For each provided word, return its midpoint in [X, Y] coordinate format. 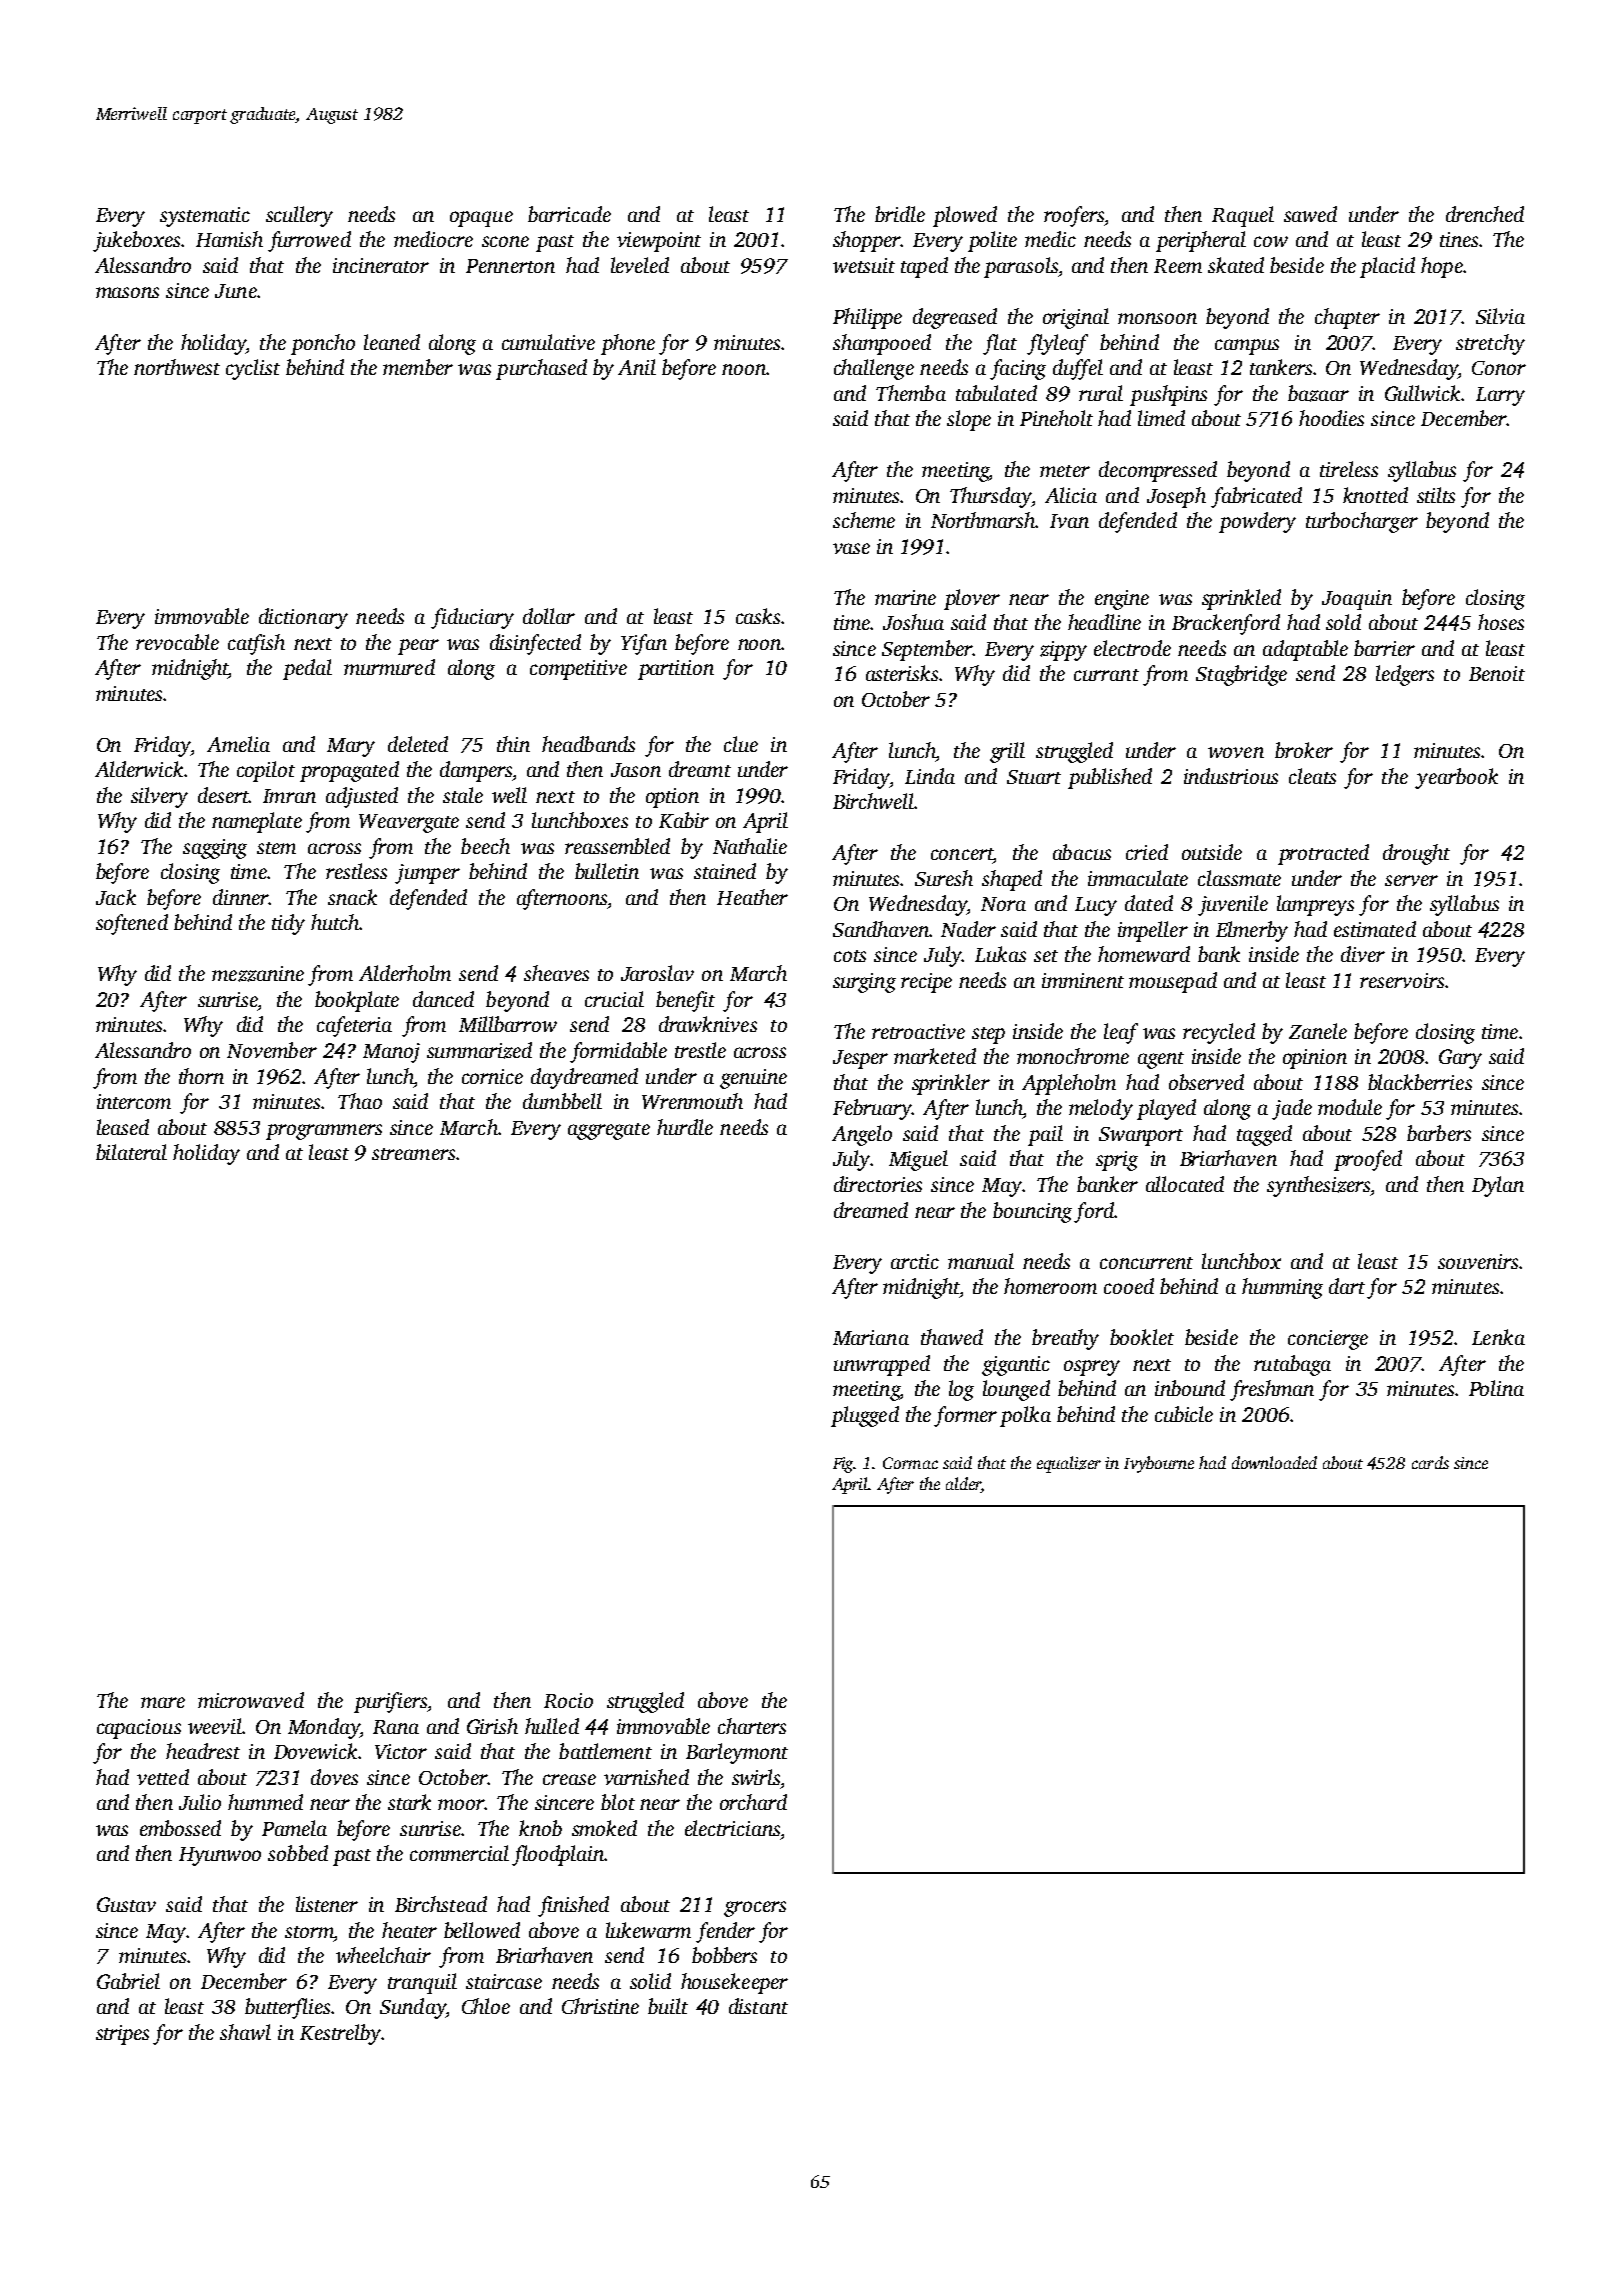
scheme [864, 520]
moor [461, 1804]
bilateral [131, 1152]
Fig [843, 1465]
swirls [756, 1777]
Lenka [1498, 1337]
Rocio [568, 1700]
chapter [1347, 318]
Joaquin [1357, 600]
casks [758, 616]
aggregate [609, 1131]
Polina [1496, 1388]
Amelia [238, 744]
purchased [541, 369]
